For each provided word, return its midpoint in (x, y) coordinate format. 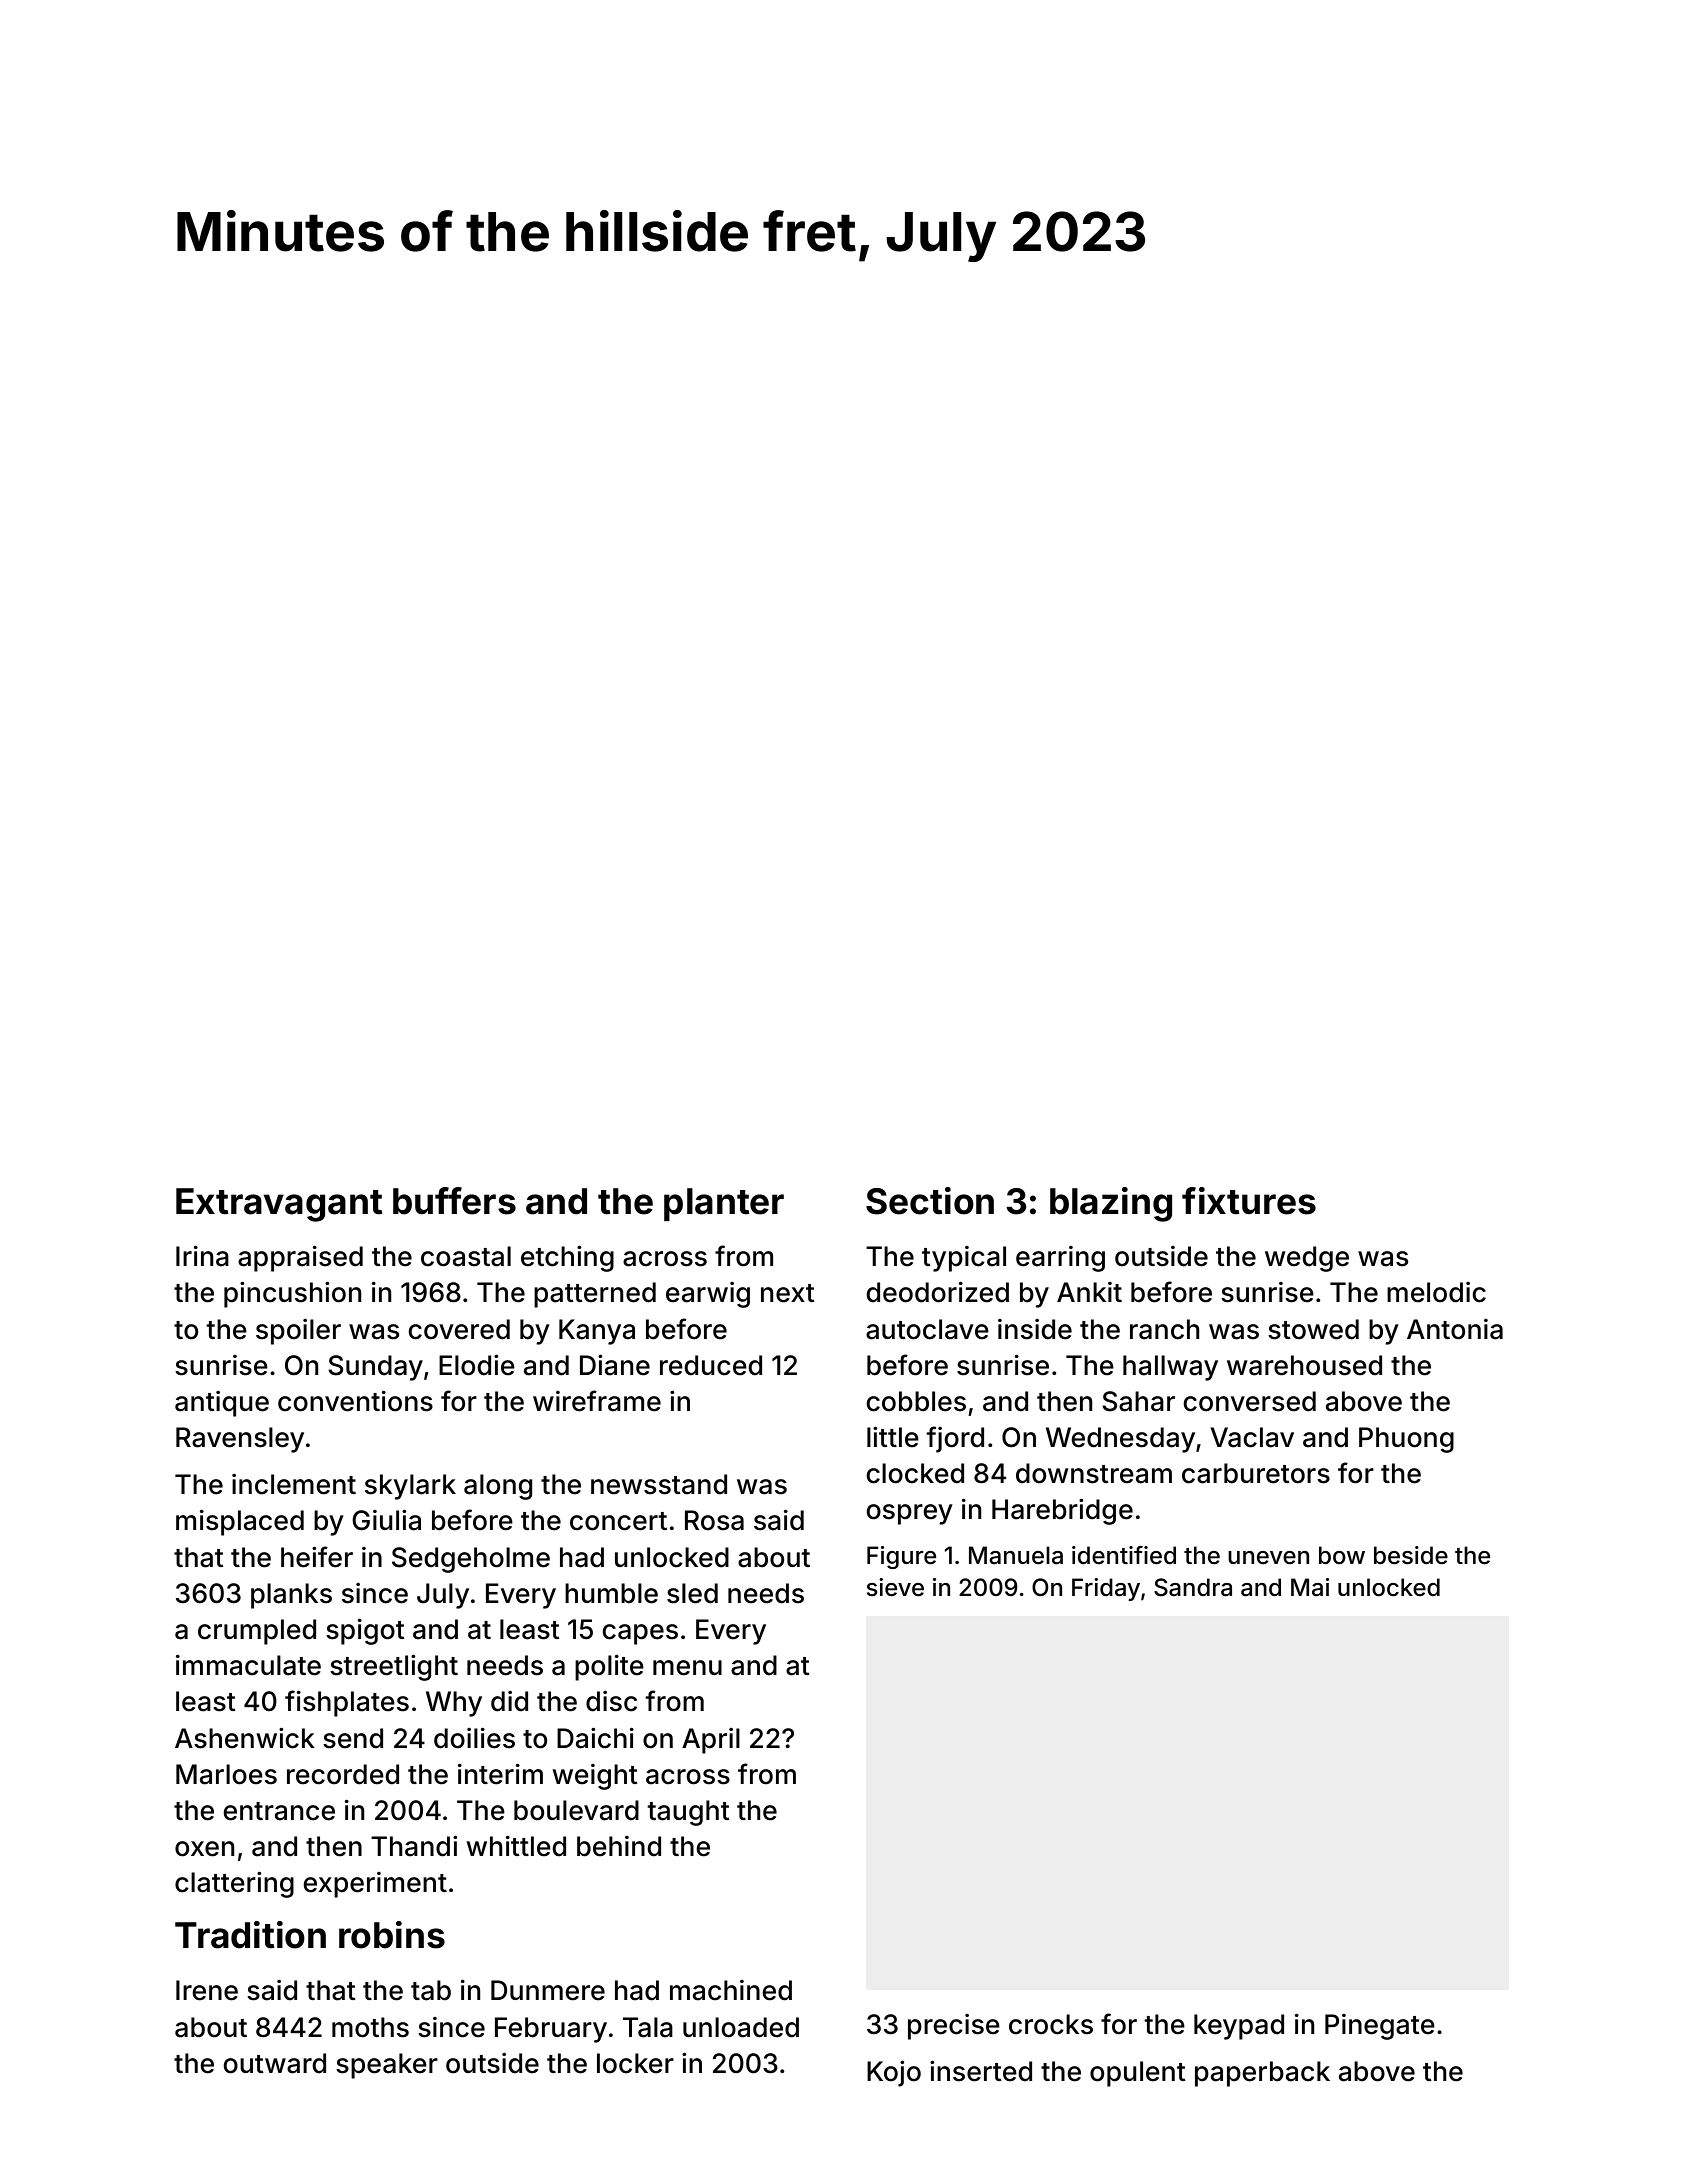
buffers (454, 1201)
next (787, 1293)
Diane (615, 1365)
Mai (1310, 1587)
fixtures (1249, 1201)
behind (619, 1846)
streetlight (394, 1667)
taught (688, 1813)
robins (392, 1935)
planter (724, 1204)
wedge (1307, 1259)
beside (1411, 1555)
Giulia (386, 1520)
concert (618, 1521)
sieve (895, 1587)
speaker (387, 2066)
